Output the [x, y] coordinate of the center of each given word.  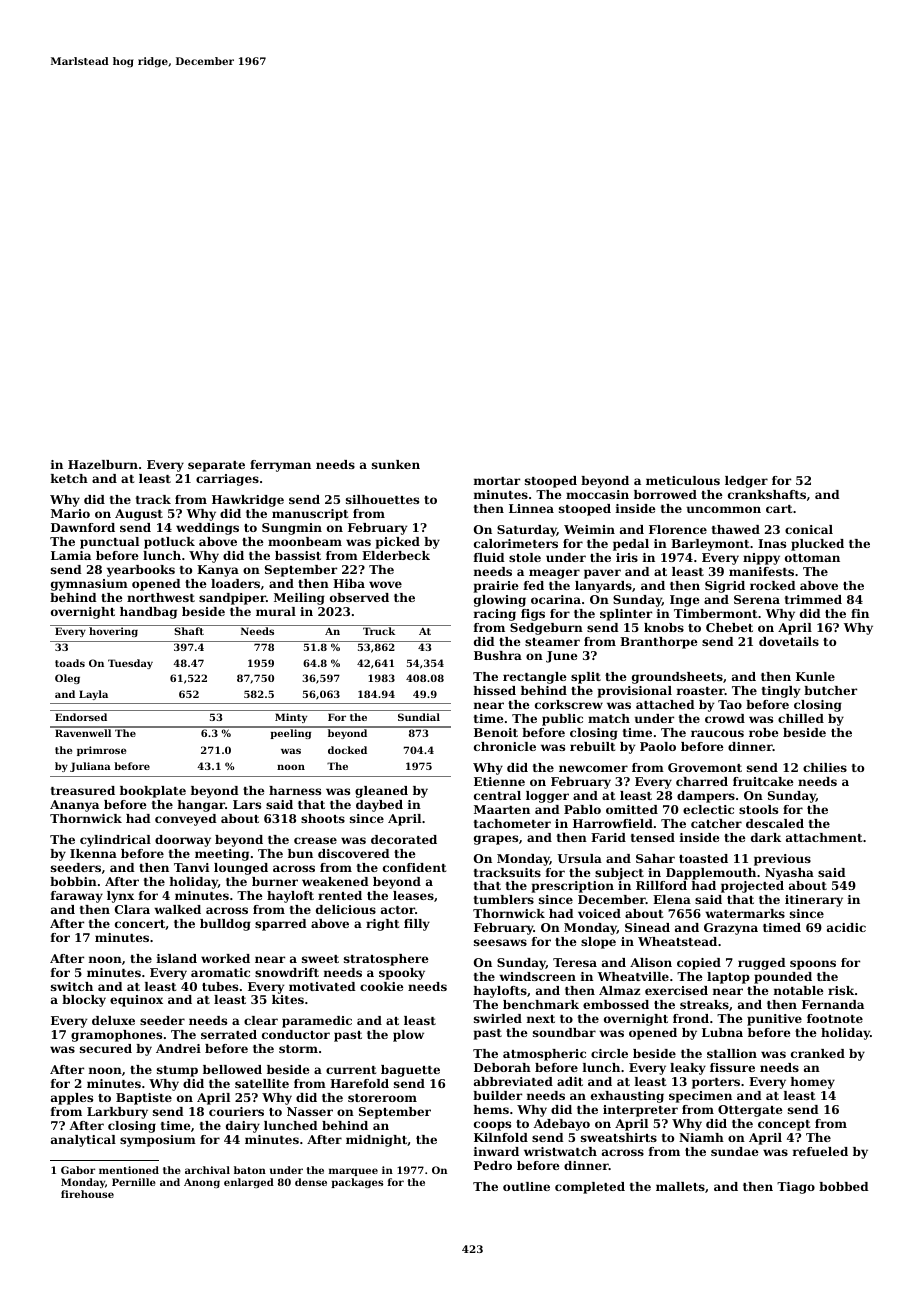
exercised [676, 990]
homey [813, 1083]
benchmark [541, 1004]
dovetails [789, 641]
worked [225, 958]
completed [590, 1188]
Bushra [498, 655]
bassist [298, 555]
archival [207, 1170]
